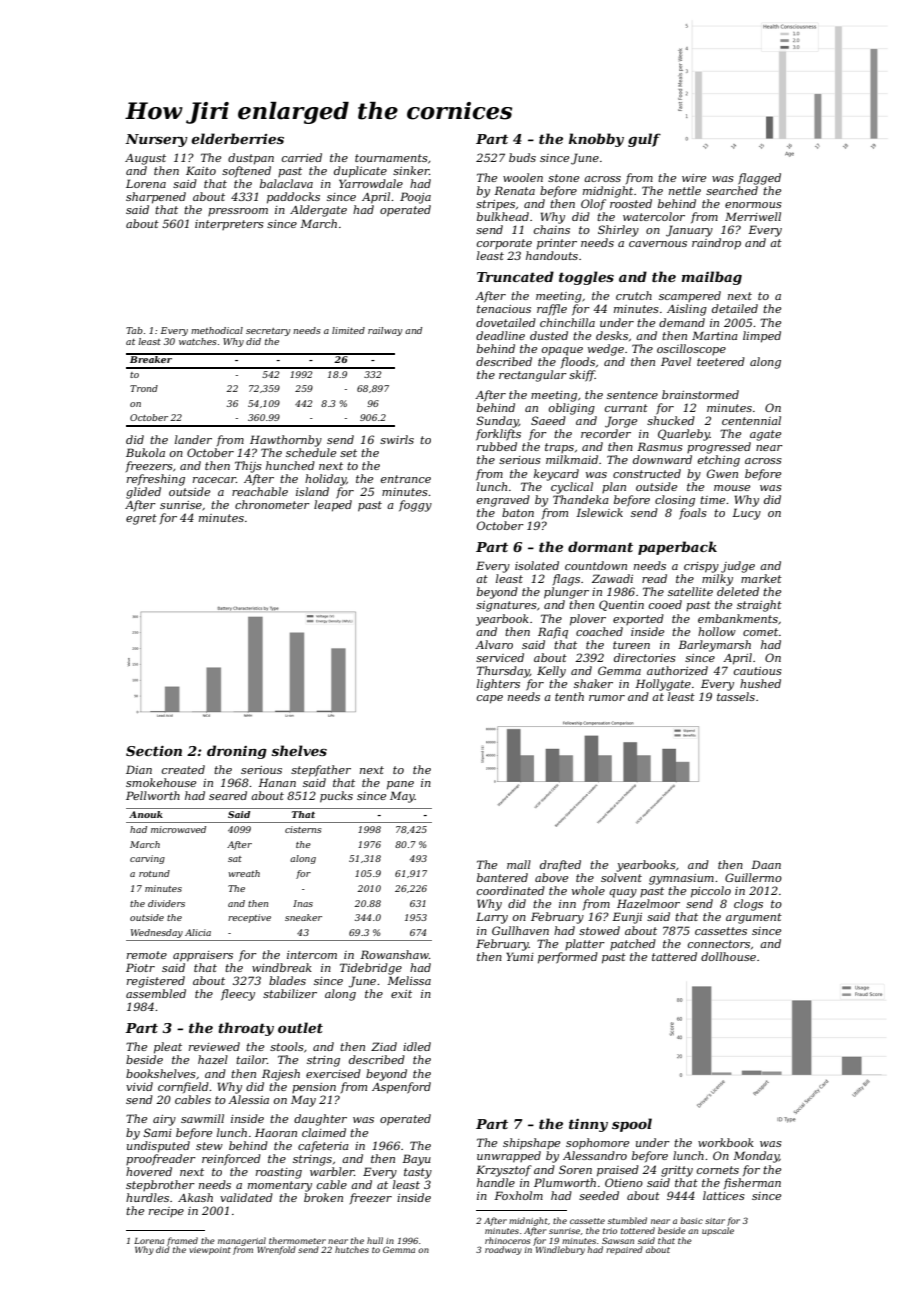 This document has height=1316, width=908. Describe the element at coordinates (214, 480) in the document. I see `racecar` at that location.
